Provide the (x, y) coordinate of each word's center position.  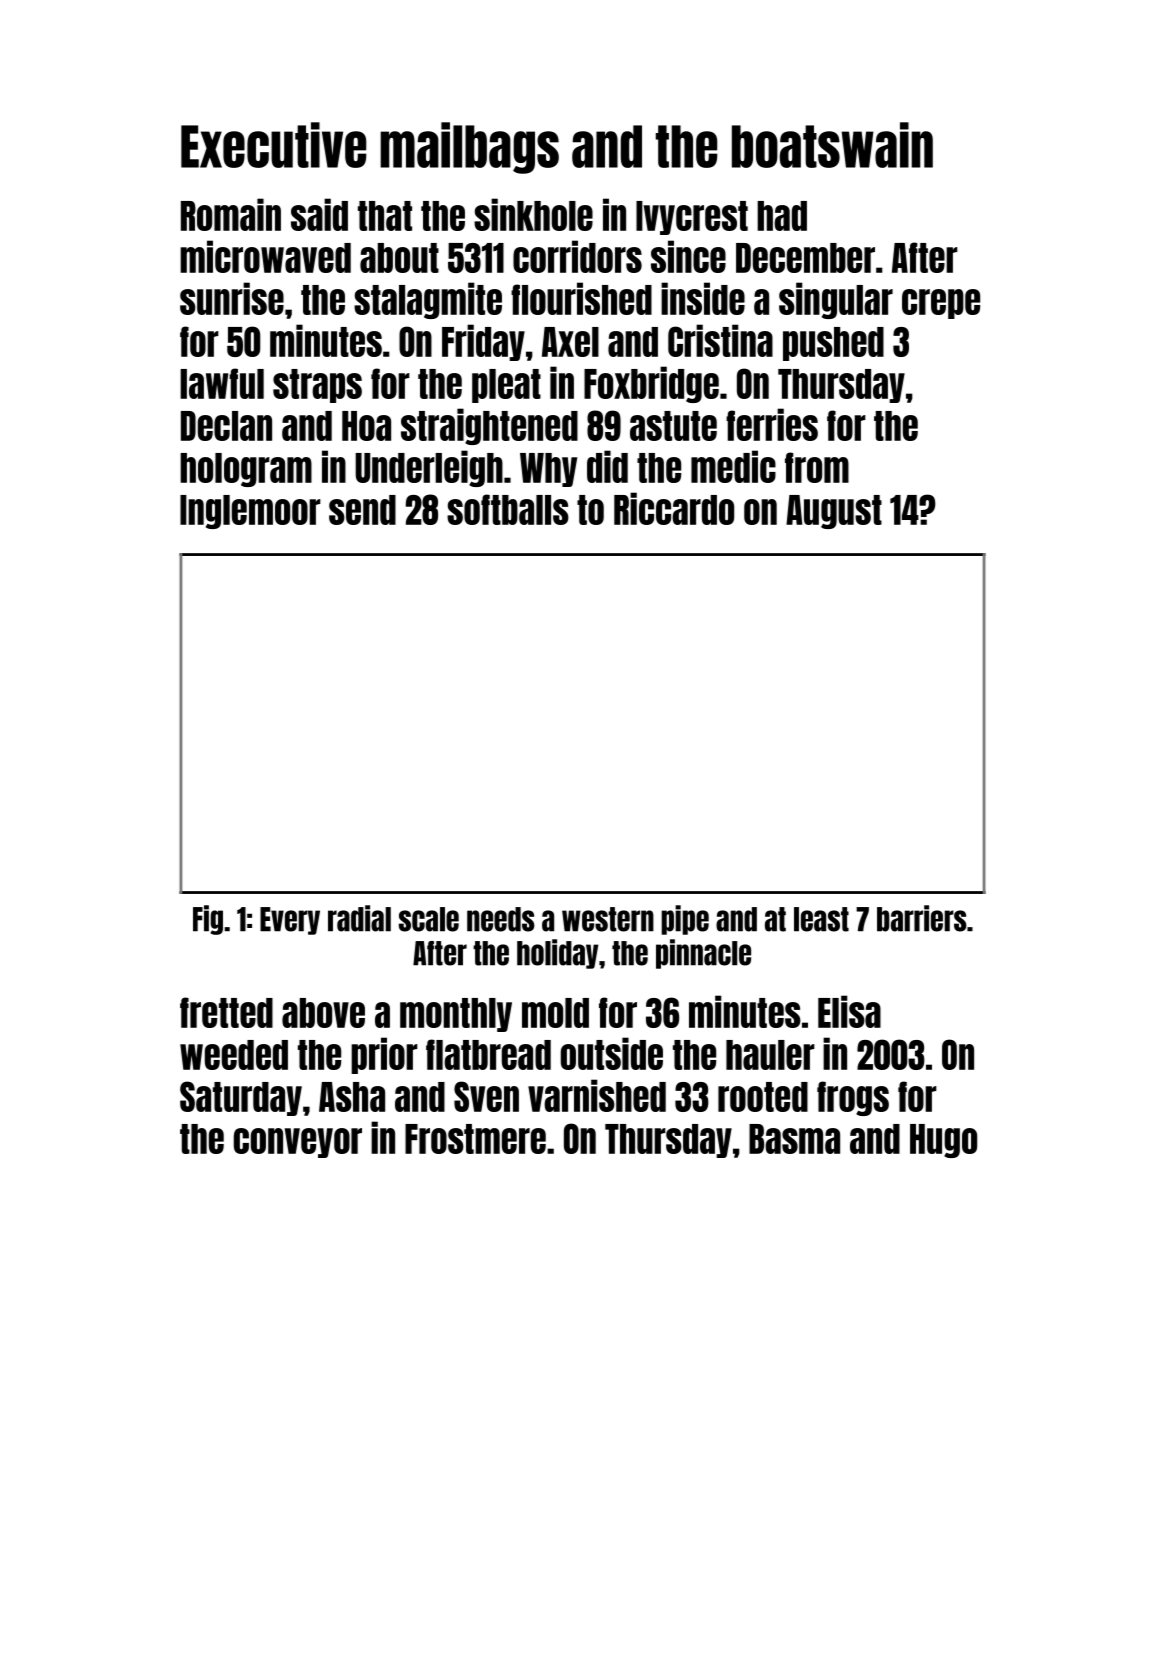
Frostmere (475, 1139)
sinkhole (533, 214)
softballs (508, 509)
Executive (274, 145)
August (834, 512)
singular (836, 300)
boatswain (832, 145)
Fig (208, 920)
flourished (581, 298)
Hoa (366, 426)
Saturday (241, 1098)
